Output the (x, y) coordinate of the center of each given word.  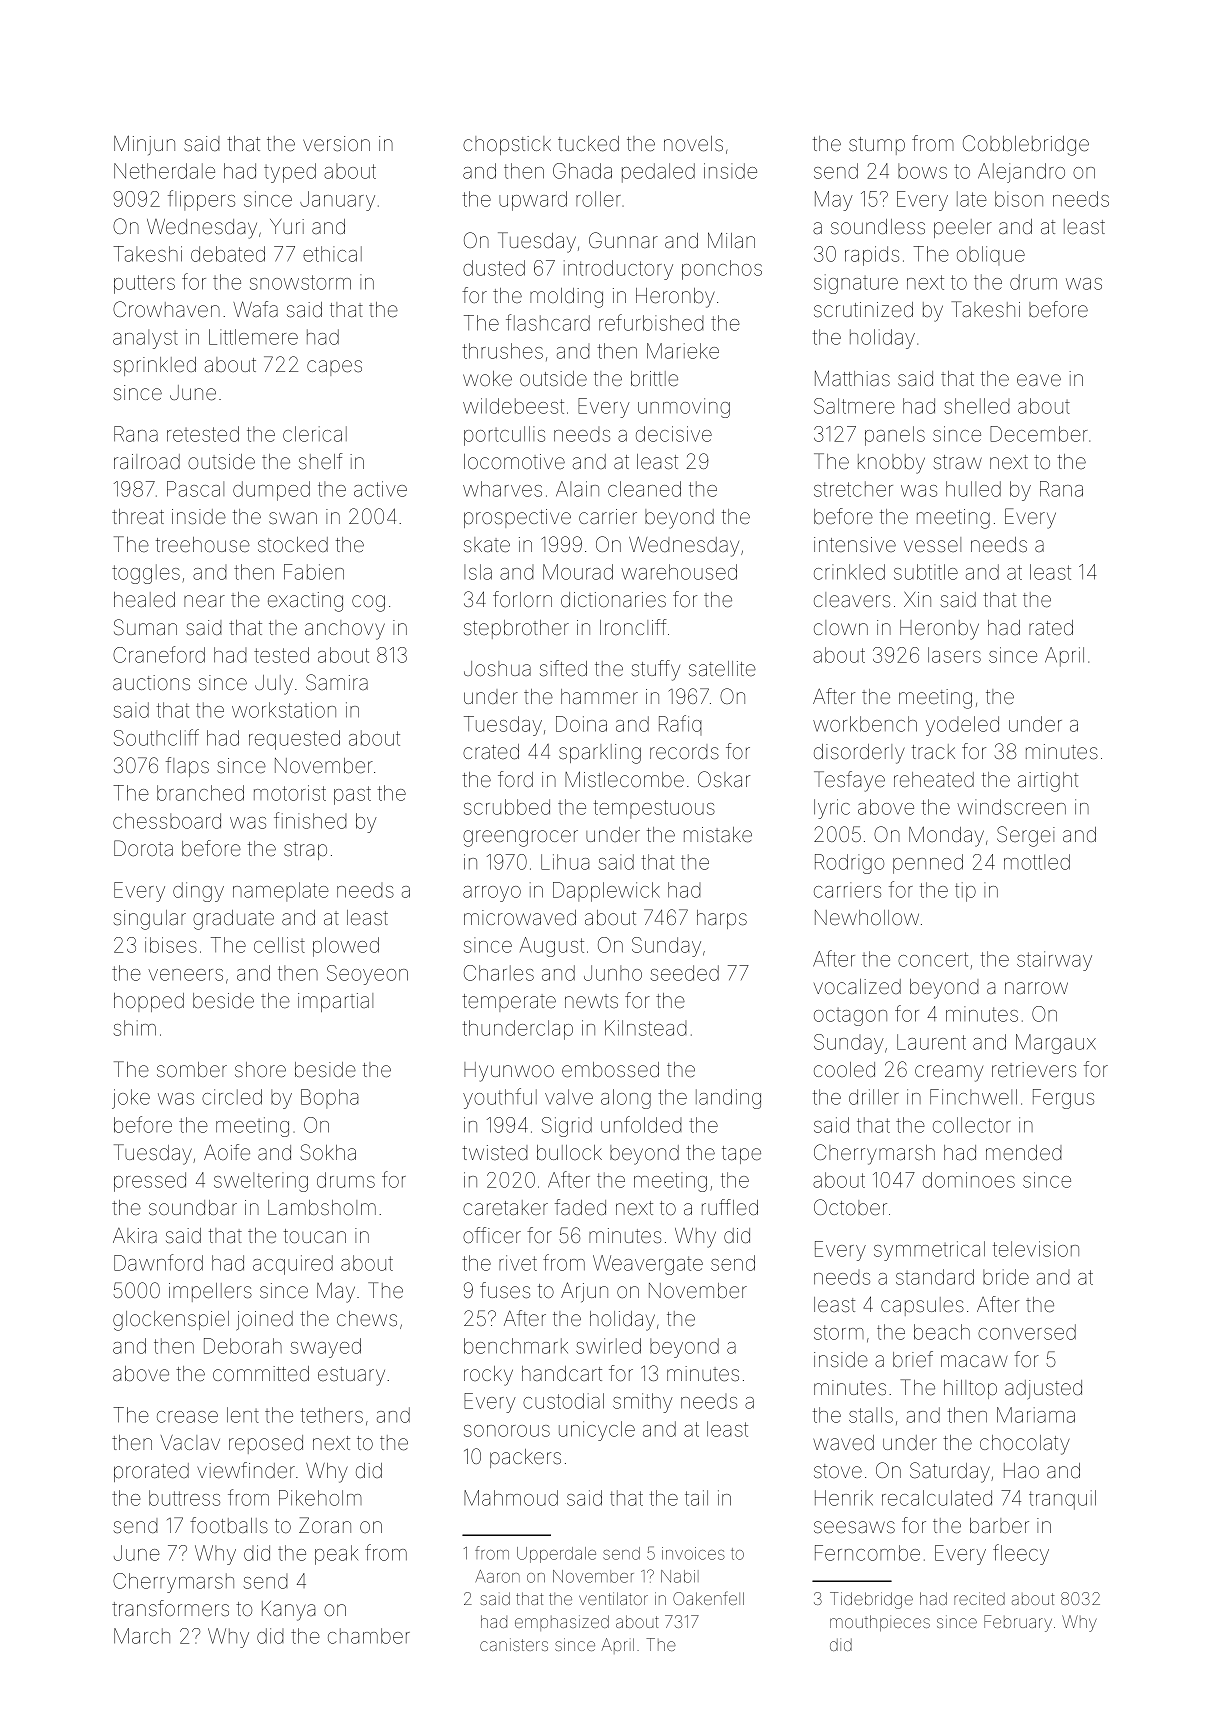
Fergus (1063, 1099)
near (204, 601)
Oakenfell (708, 1598)
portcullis (504, 436)
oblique (991, 255)
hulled (973, 489)
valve (569, 1097)
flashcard (548, 322)
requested (294, 740)
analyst (145, 339)
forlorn (522, 599)
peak (336, 1555)
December (1039, 434)
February (1018, 1623)
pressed (150, 1182)
